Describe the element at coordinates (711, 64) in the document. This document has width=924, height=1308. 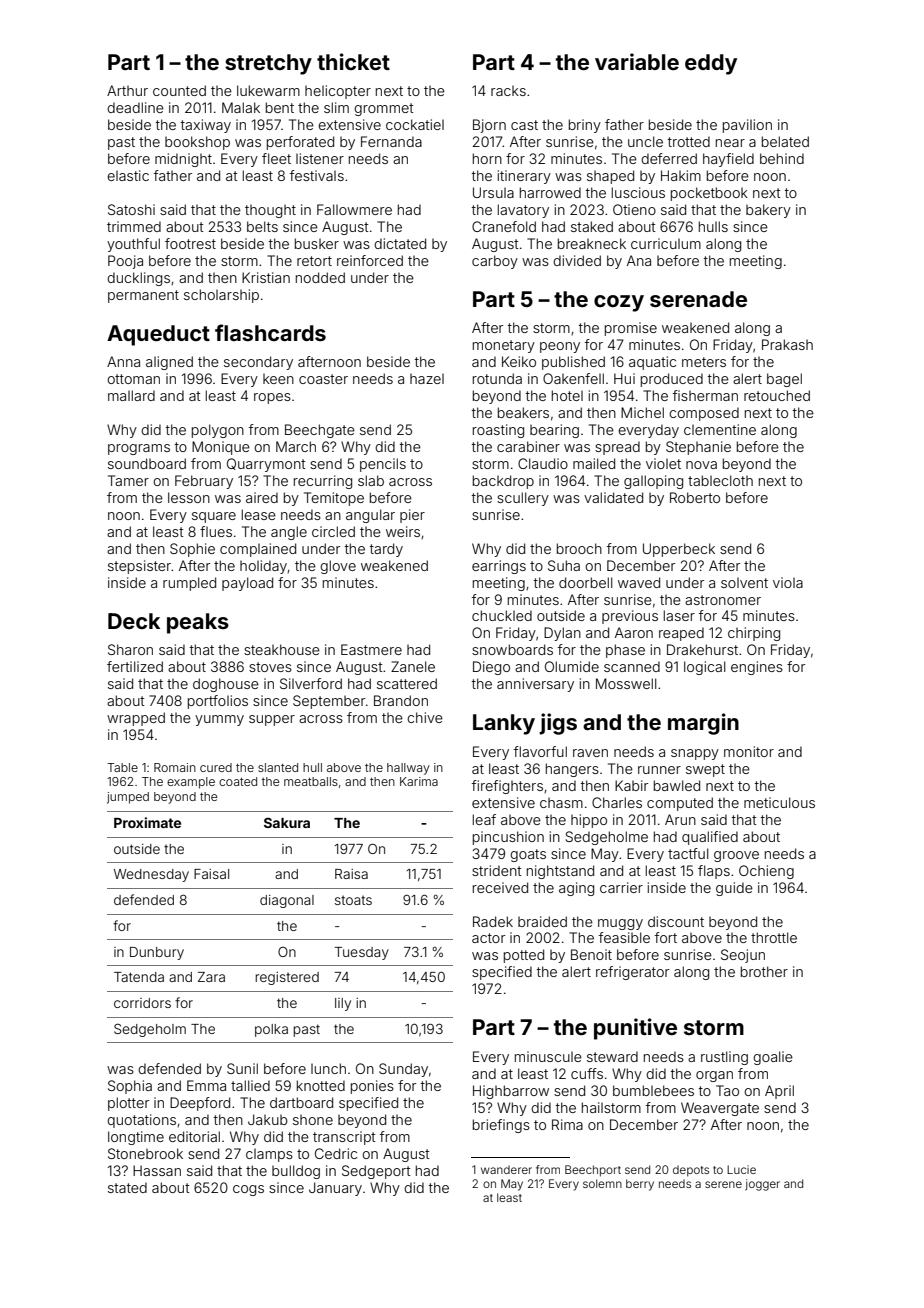
I see `eddy` at that location.
